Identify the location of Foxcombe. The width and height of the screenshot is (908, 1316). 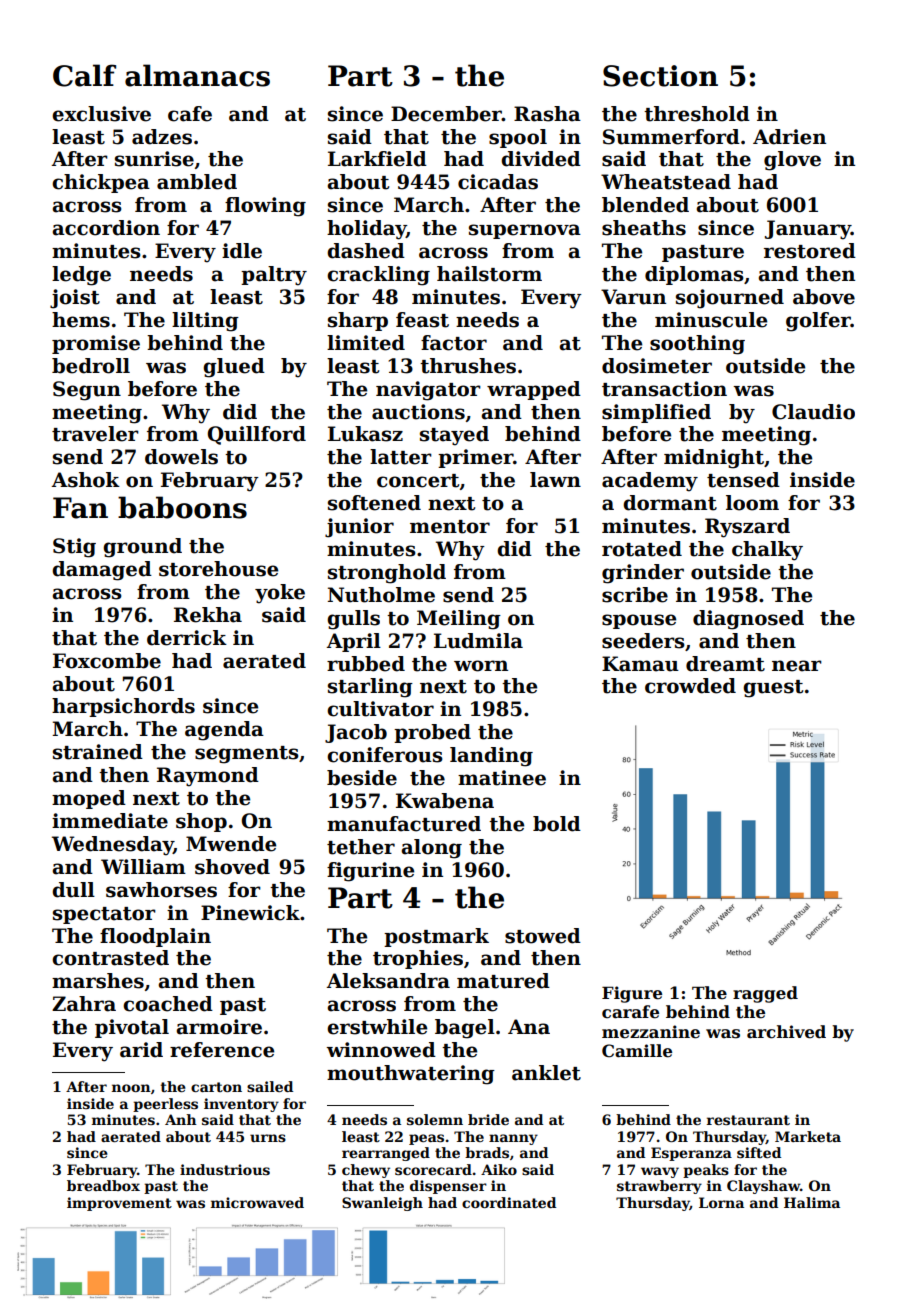
(107, 661).
